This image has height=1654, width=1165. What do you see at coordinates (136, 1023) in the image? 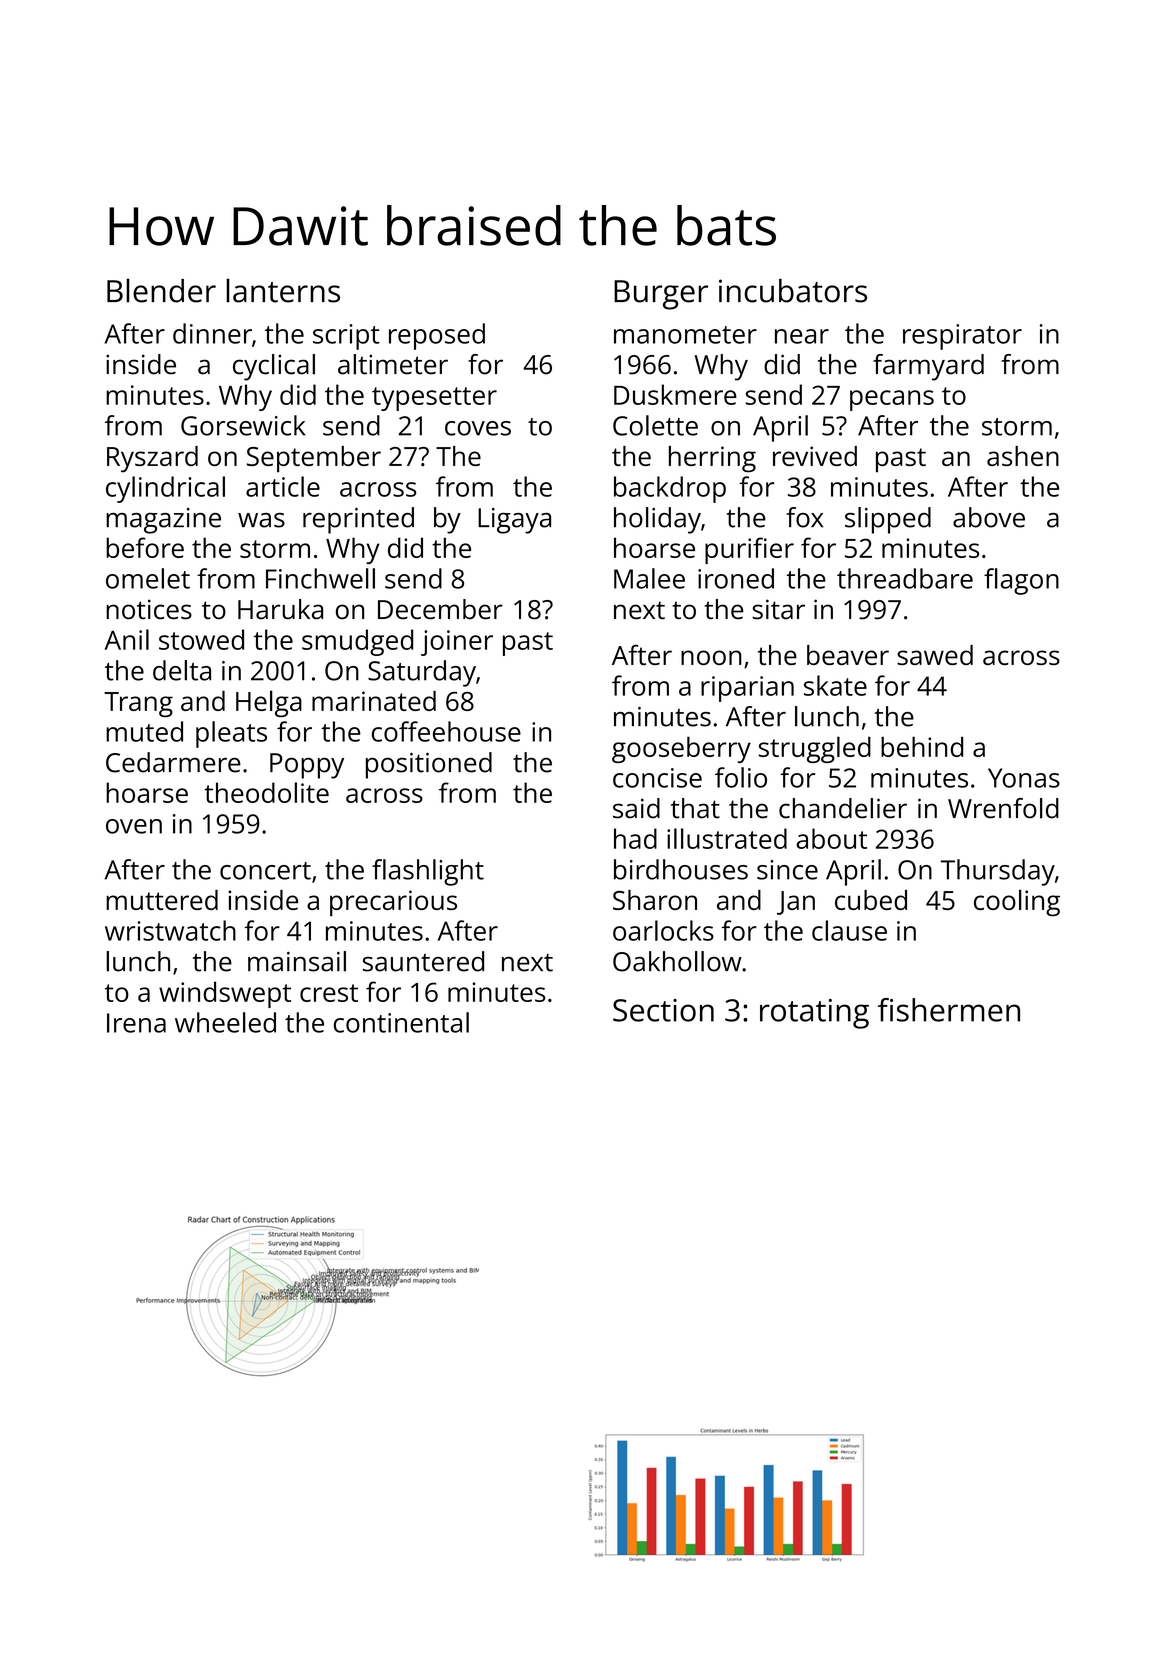
I see `Irena` at bounding box center [136, 1023].
